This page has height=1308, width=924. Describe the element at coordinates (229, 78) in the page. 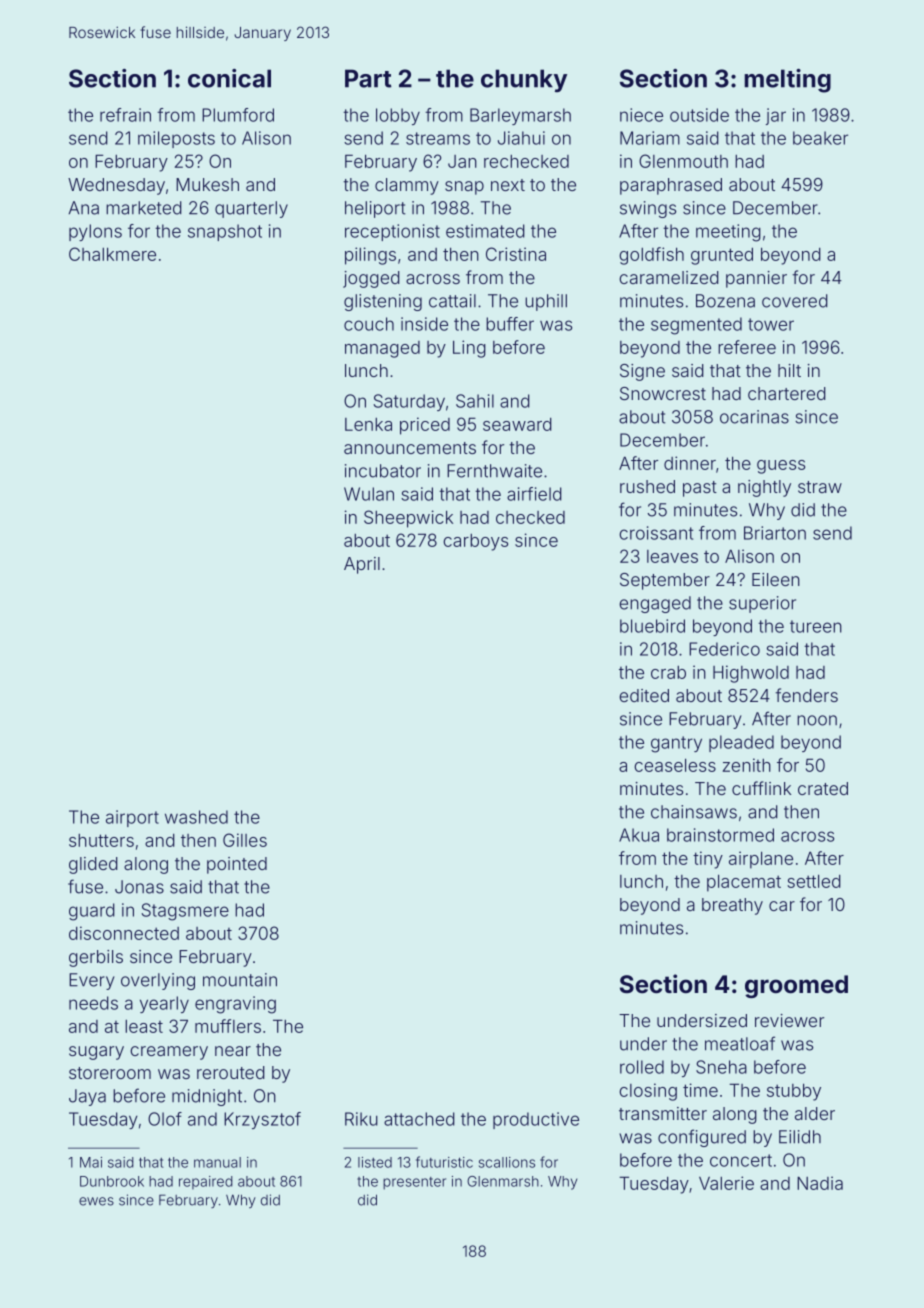

I see `conical` at that location.
